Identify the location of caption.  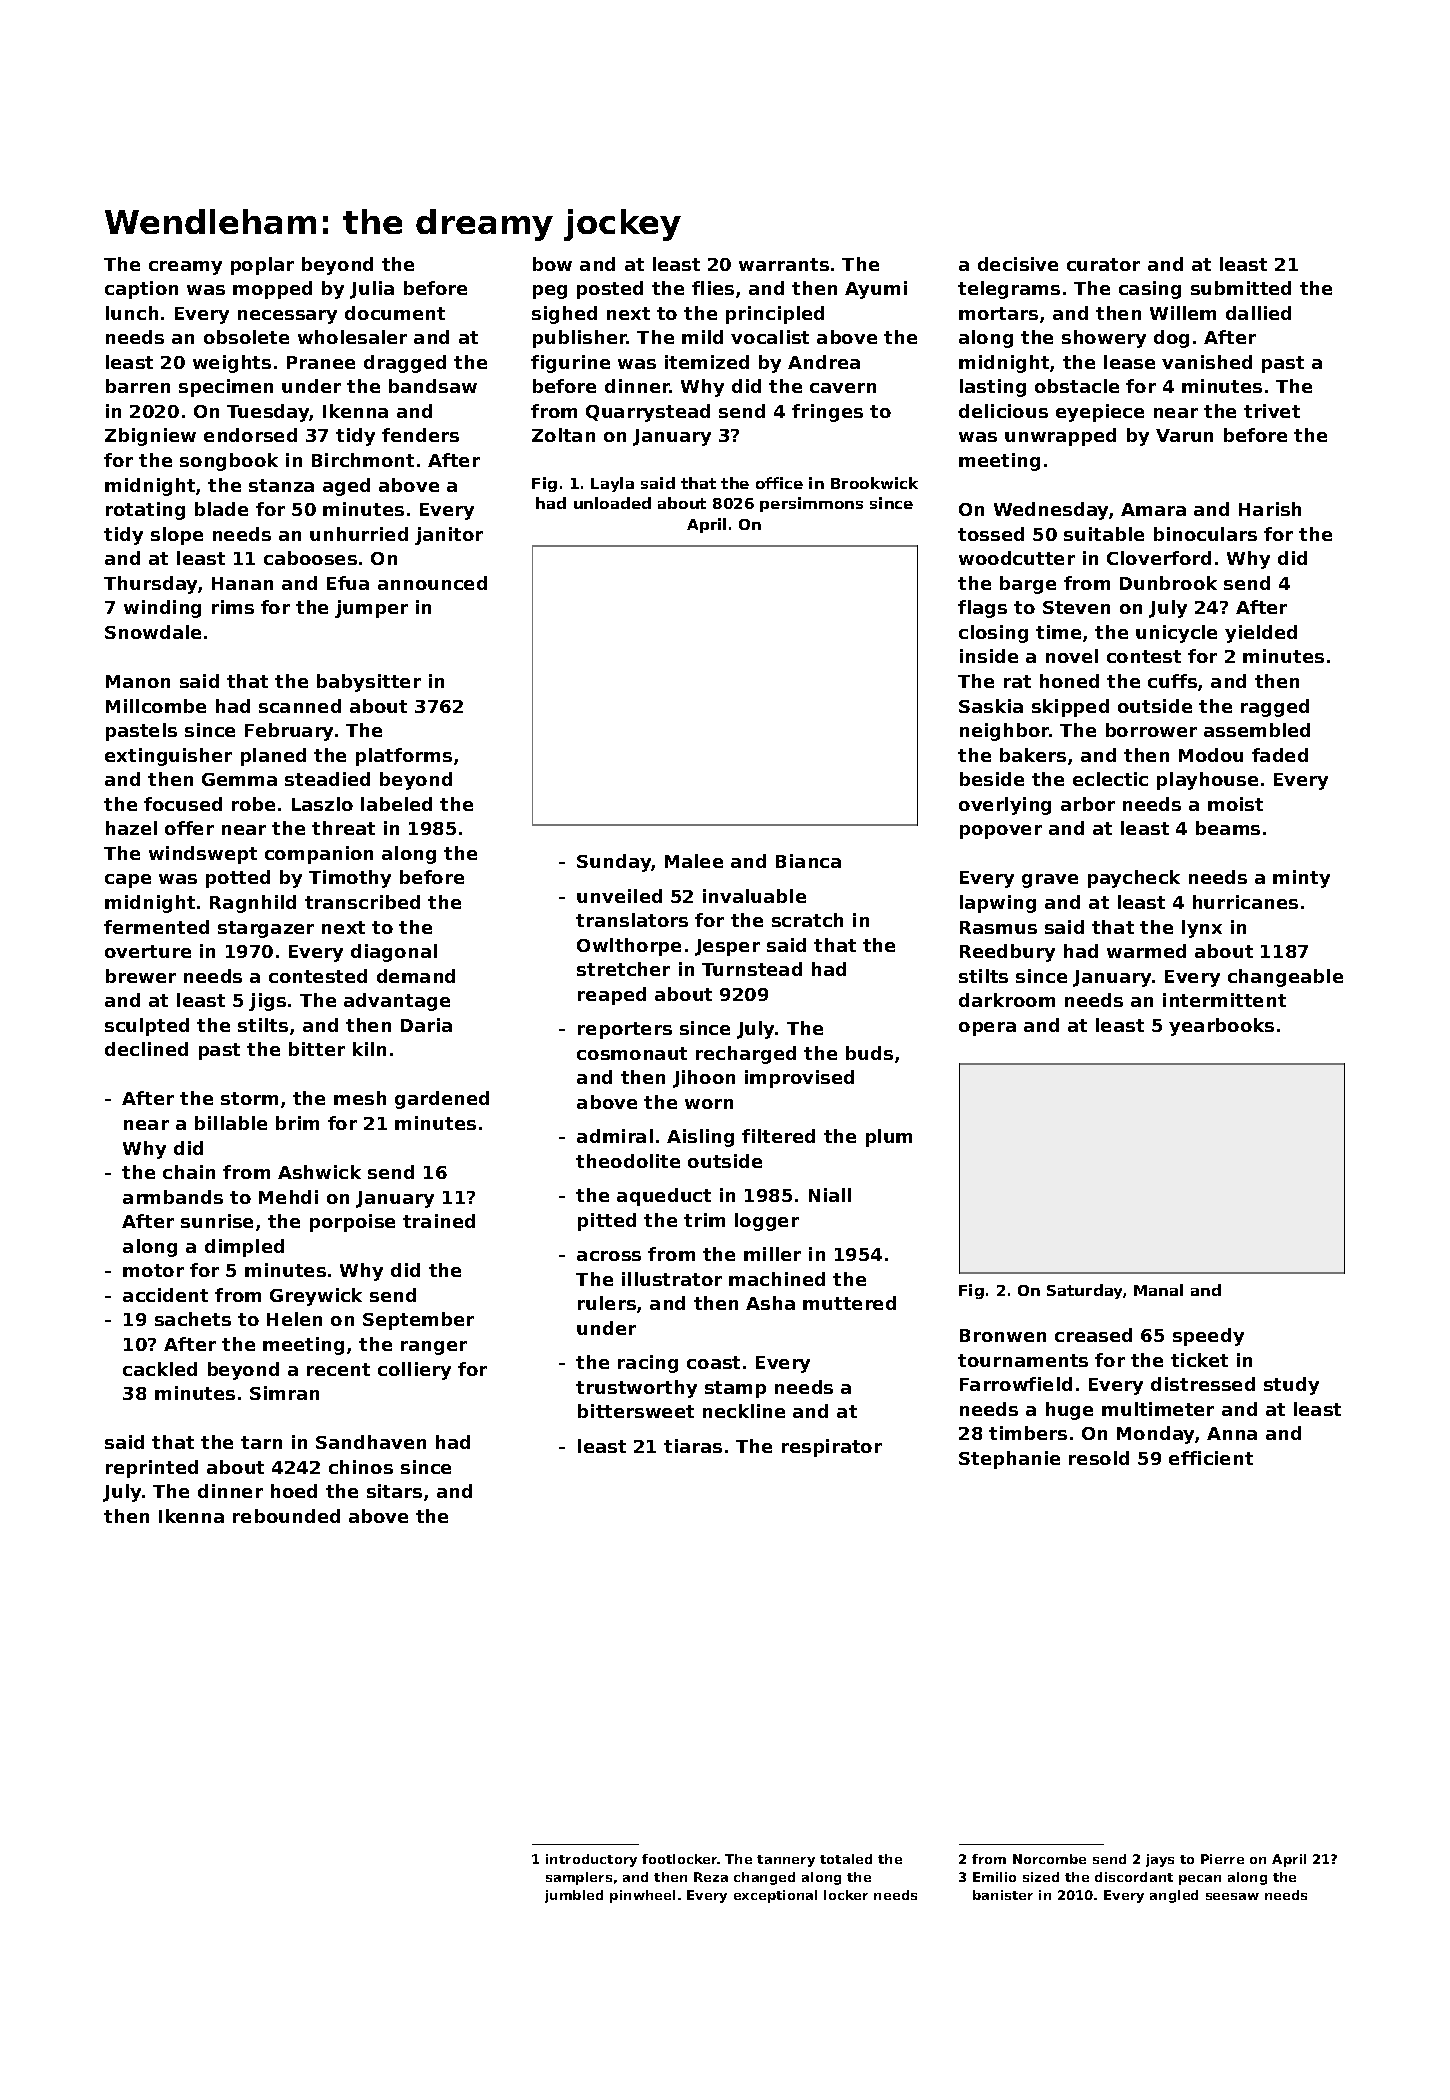
(141, 290).
